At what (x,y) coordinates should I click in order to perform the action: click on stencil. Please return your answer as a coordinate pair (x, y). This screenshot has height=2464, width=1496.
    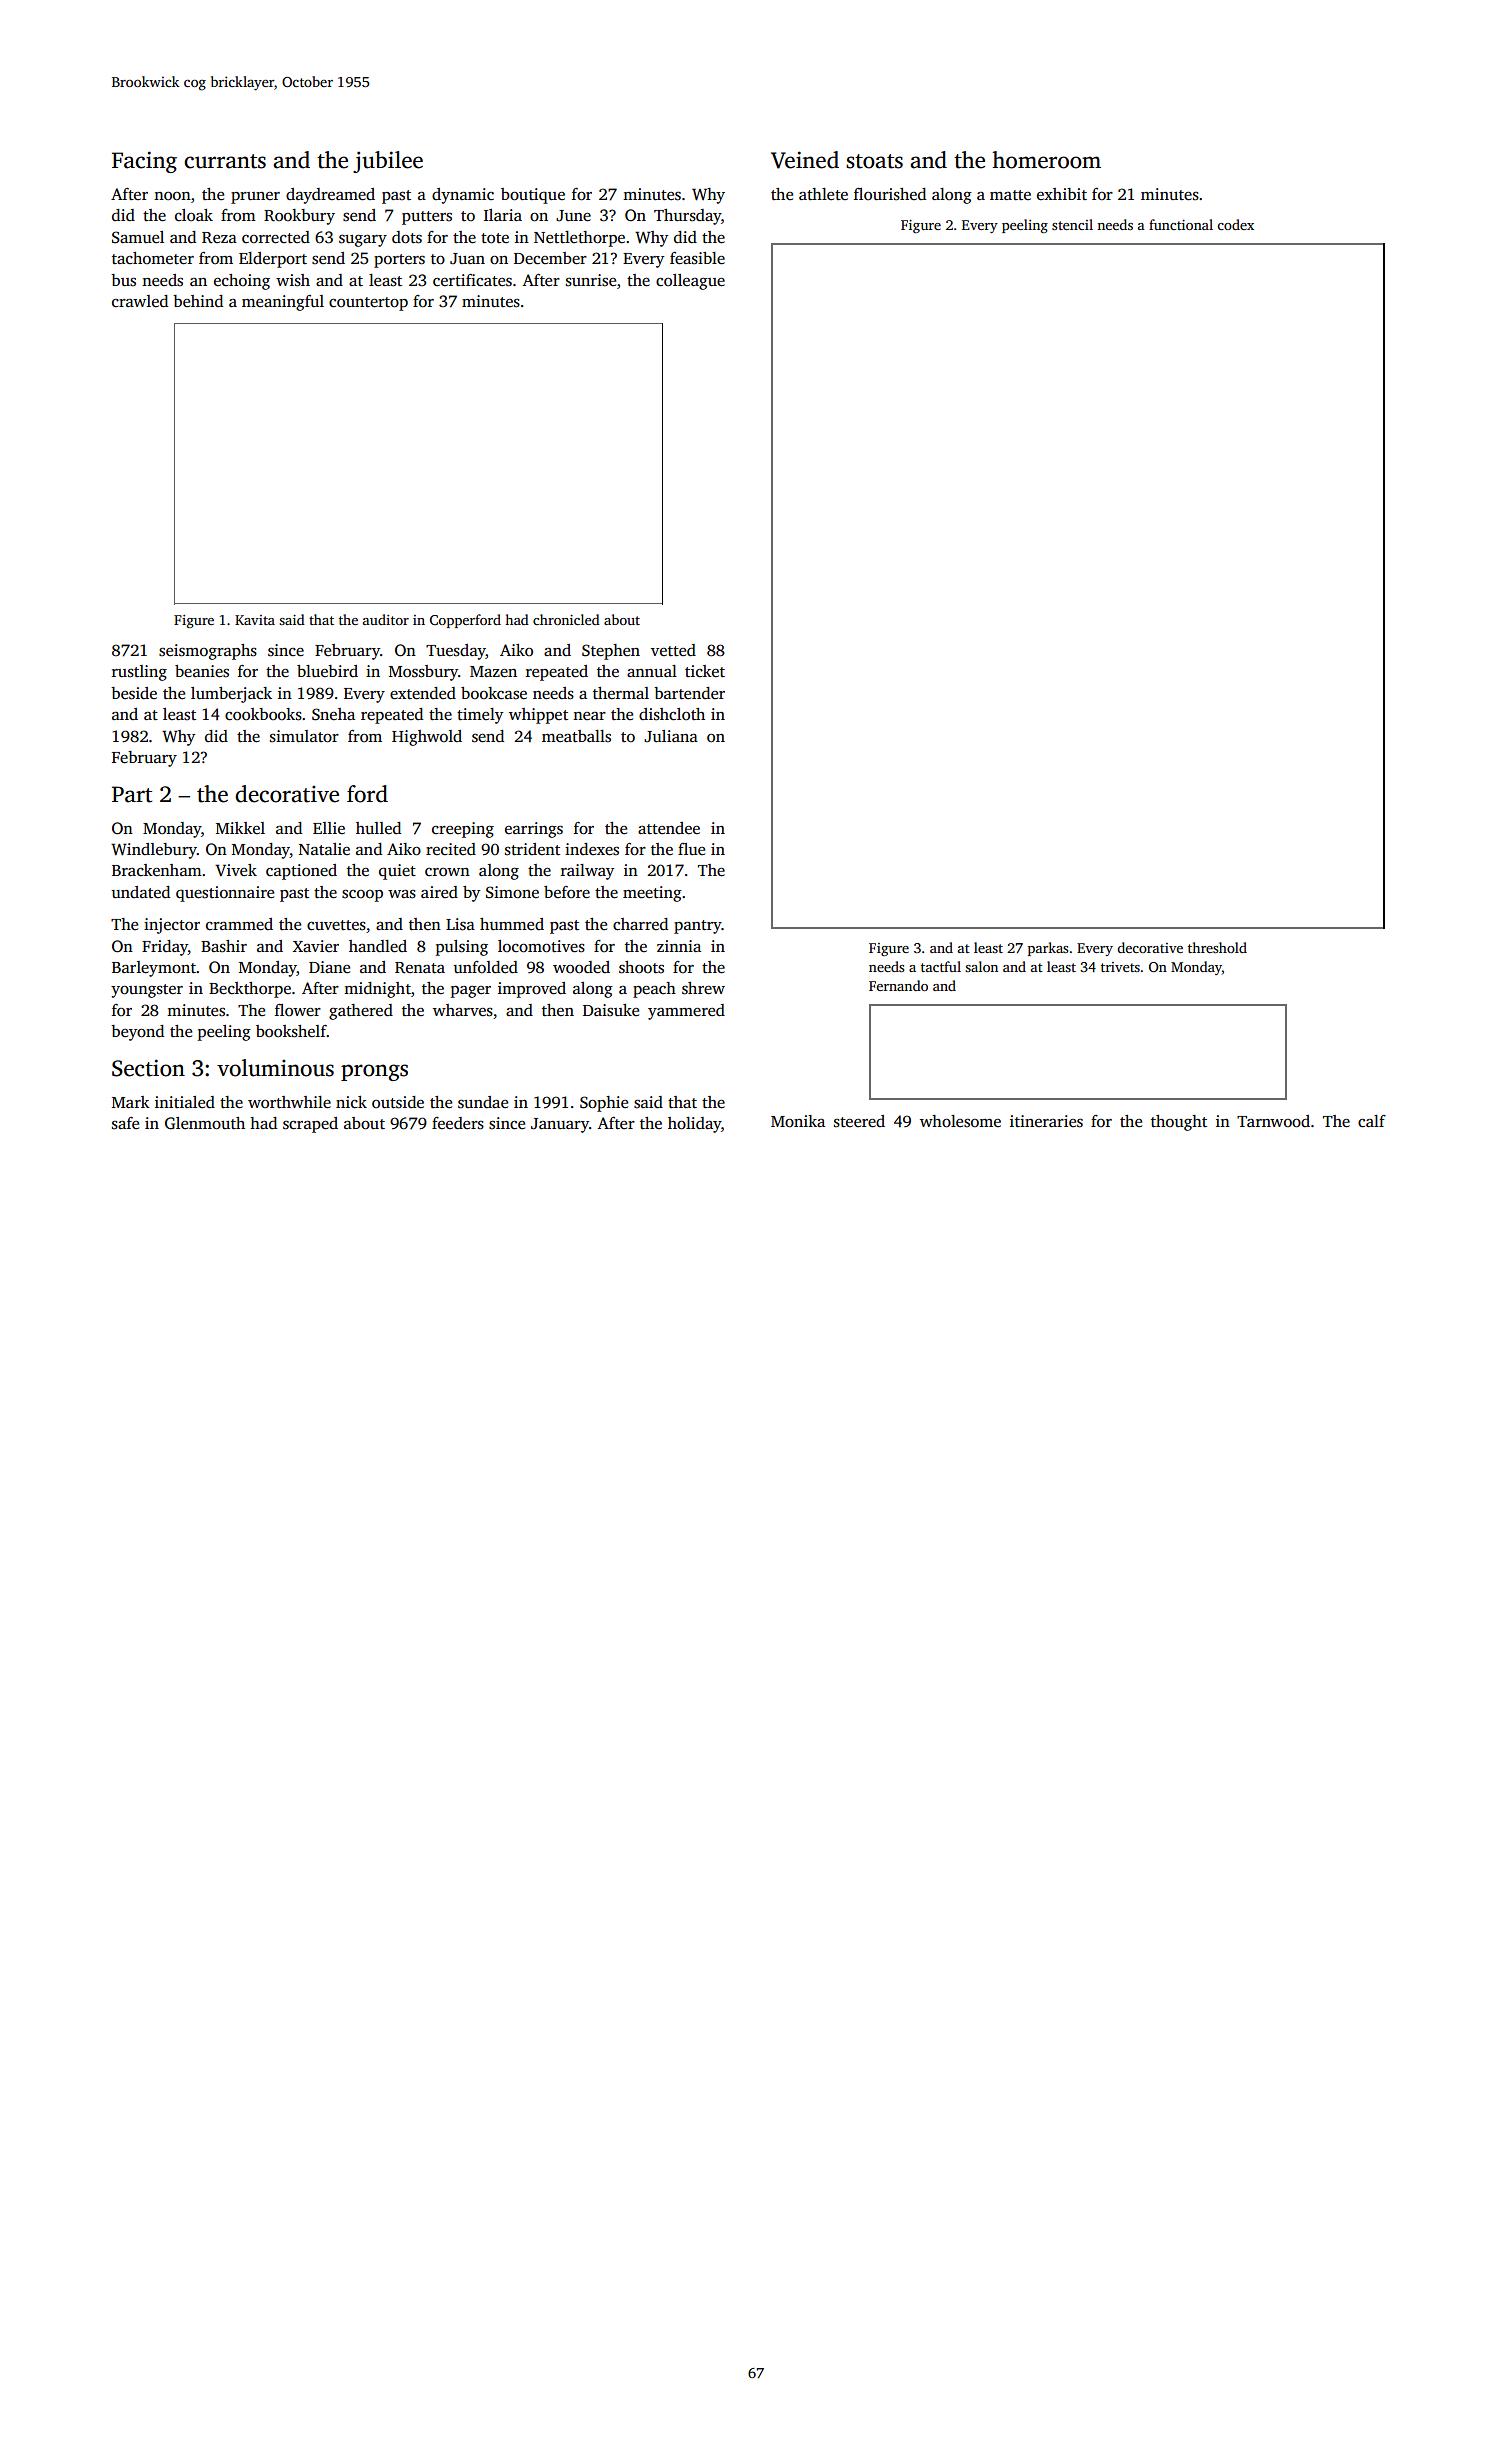
    Looking at the image, I should click on (1072, 224).
